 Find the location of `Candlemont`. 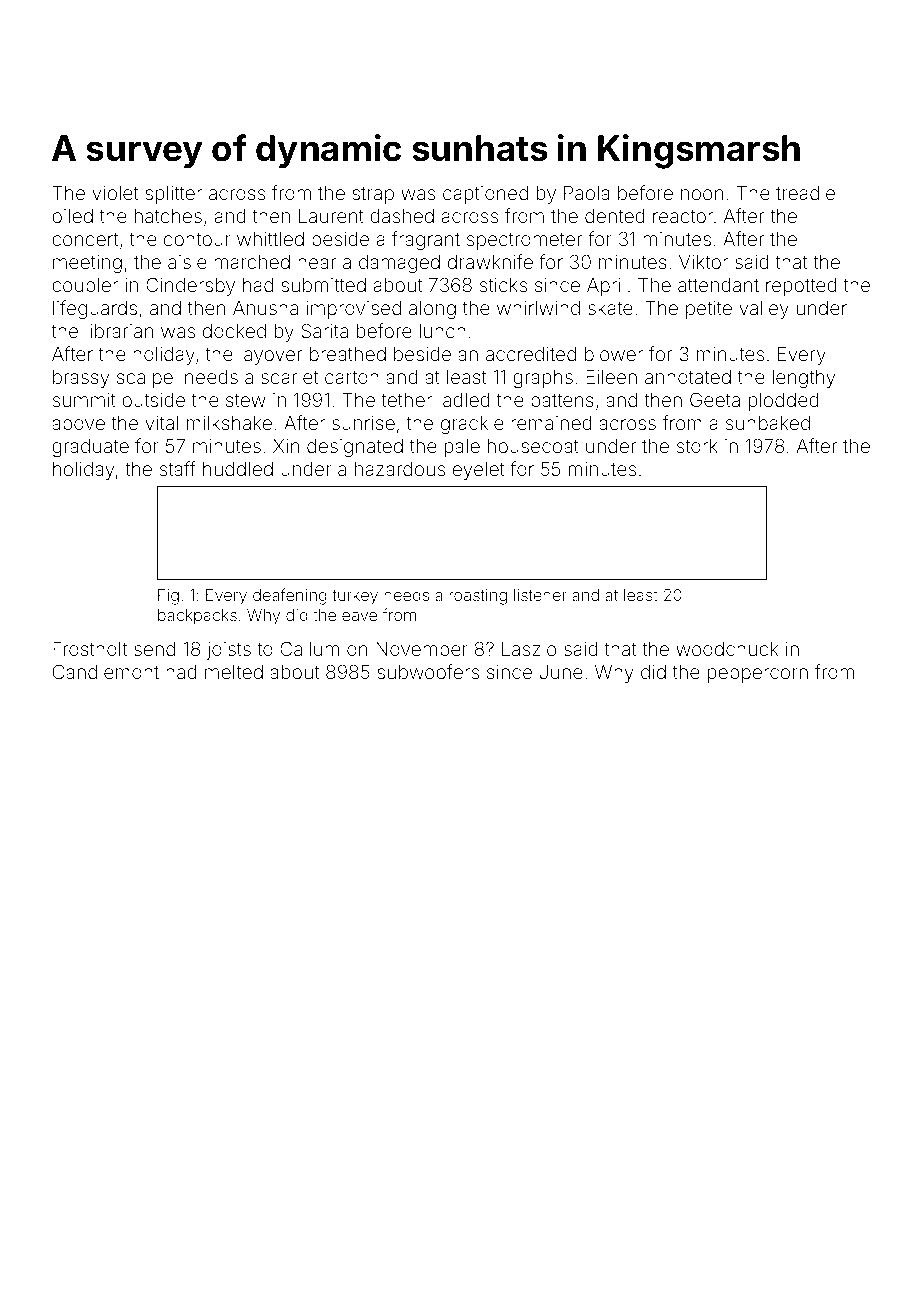

Candlemont is located at coordinates (106, 671).
